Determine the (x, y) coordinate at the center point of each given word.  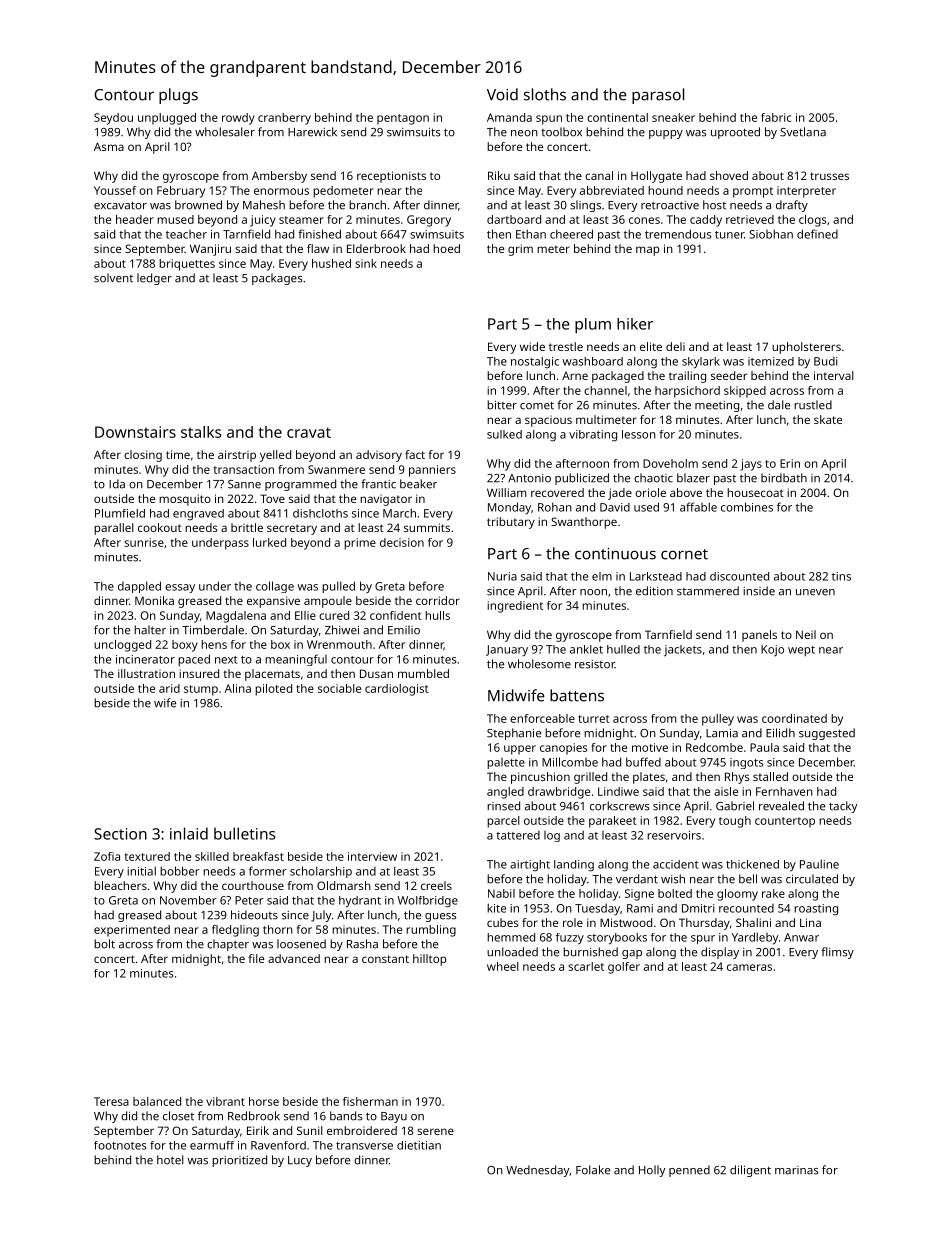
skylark (701, 363)
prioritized (239, 1161)
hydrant (360, 902)
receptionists (391, 177)
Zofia (107, 856)
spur (703, 940)
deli (675, 346)
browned (198, 205)
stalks (201, 432)
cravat (309, 432)
